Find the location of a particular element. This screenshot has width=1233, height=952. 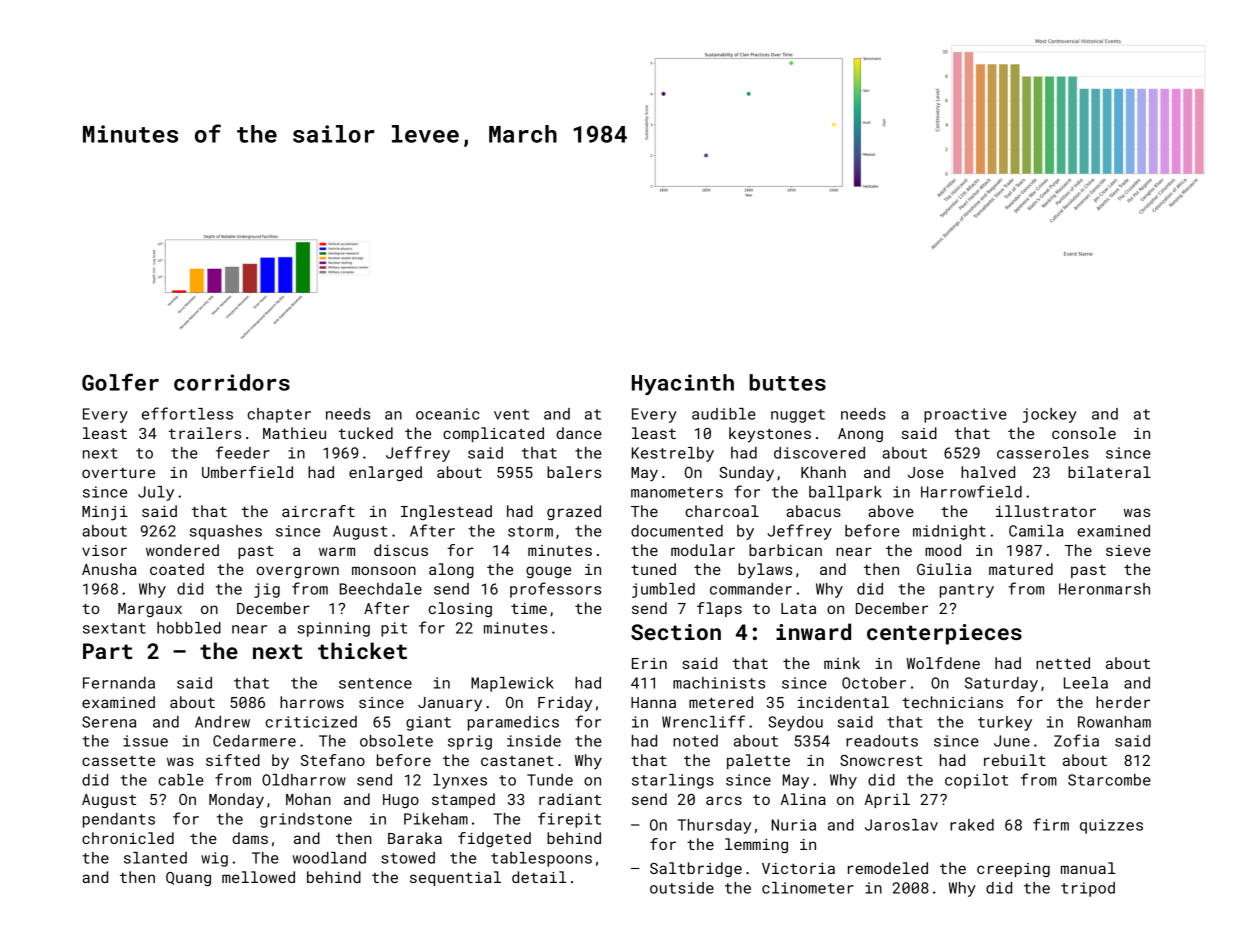

sequential is located at coordinates (455, 878).
